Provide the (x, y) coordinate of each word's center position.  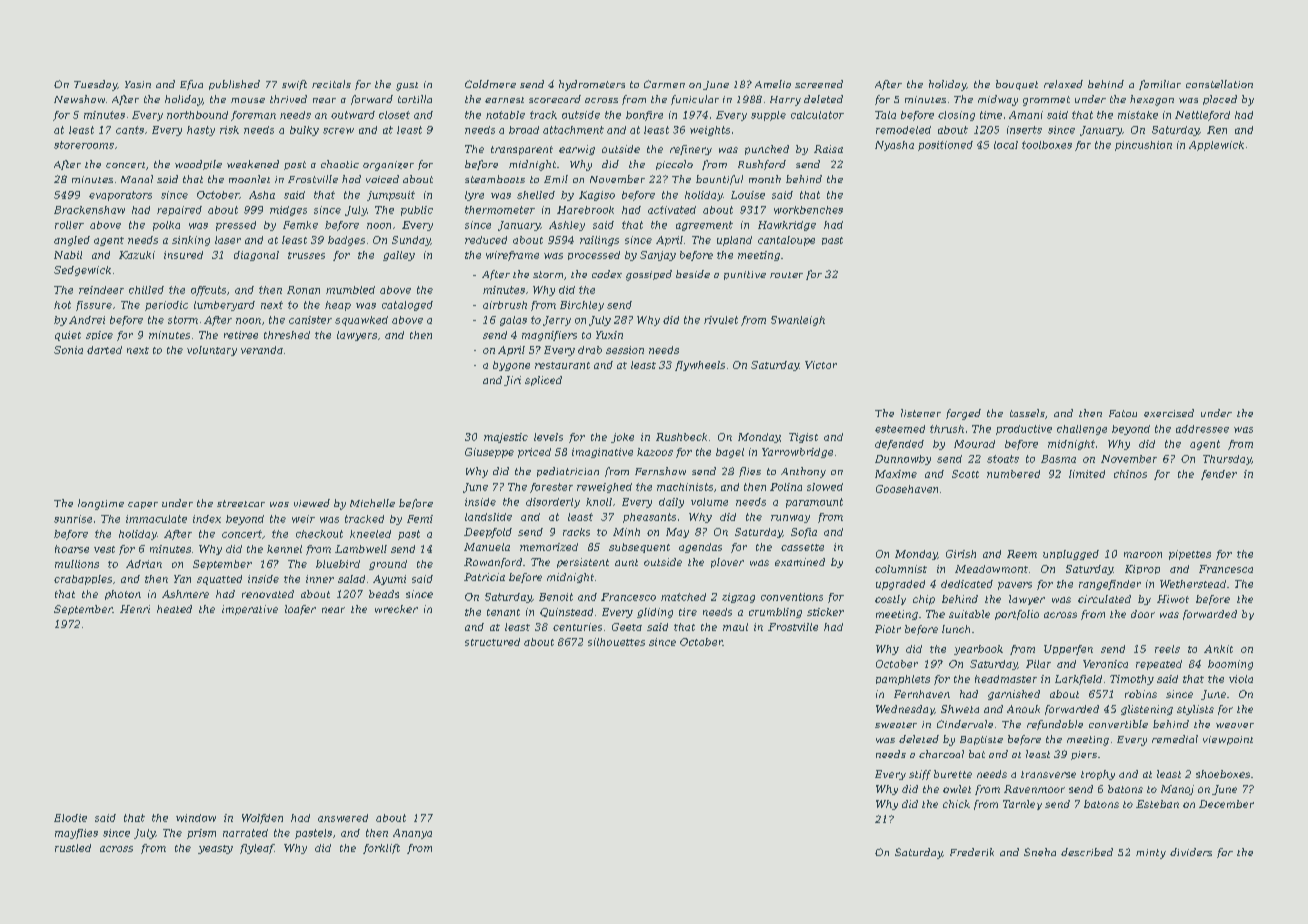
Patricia (484, 577)
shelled (536, 195)
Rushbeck (681, 437)
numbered (1013, 474)
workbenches (808, 210)
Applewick (1216, 146)
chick (956, 804)
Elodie (70, 818)
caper (143, 505)
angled (72, 241)
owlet (957, 789)
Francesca (1226, 569)
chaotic (340, 164)
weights (710, 131)
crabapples (83, 580)
